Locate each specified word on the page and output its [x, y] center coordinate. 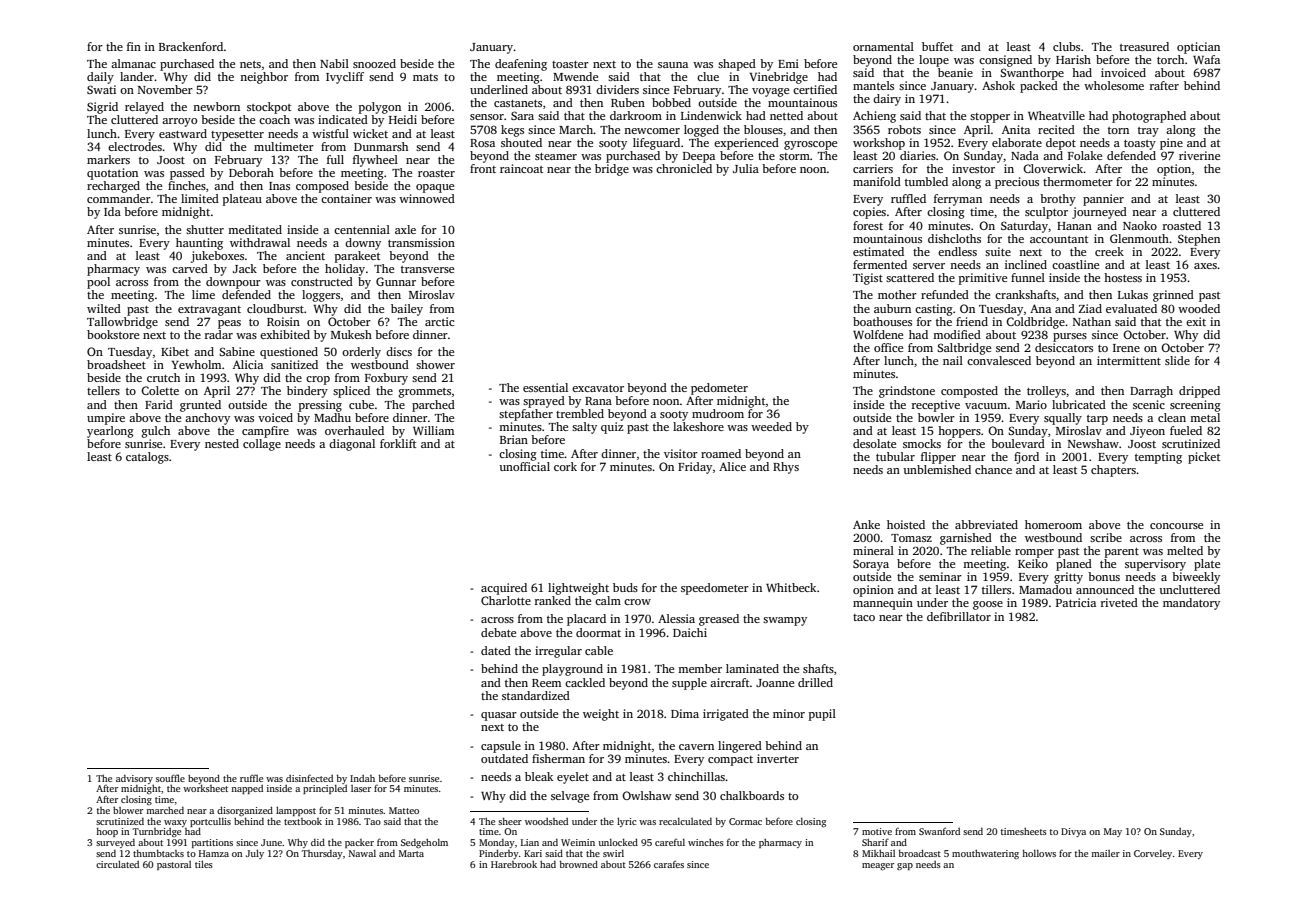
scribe [1106, 537]
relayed [144, 108]
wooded [1199, 308]
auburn [892, 308]
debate [498, 632]
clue [708, 76]
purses [1070, 337]
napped [247, 789]
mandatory [1191, 604]
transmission [421, 242]
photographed [1149, 117]
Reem [546, 683]
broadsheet [116, 364]
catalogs [147, 458]
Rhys [786, 468]
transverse [427, 269]
